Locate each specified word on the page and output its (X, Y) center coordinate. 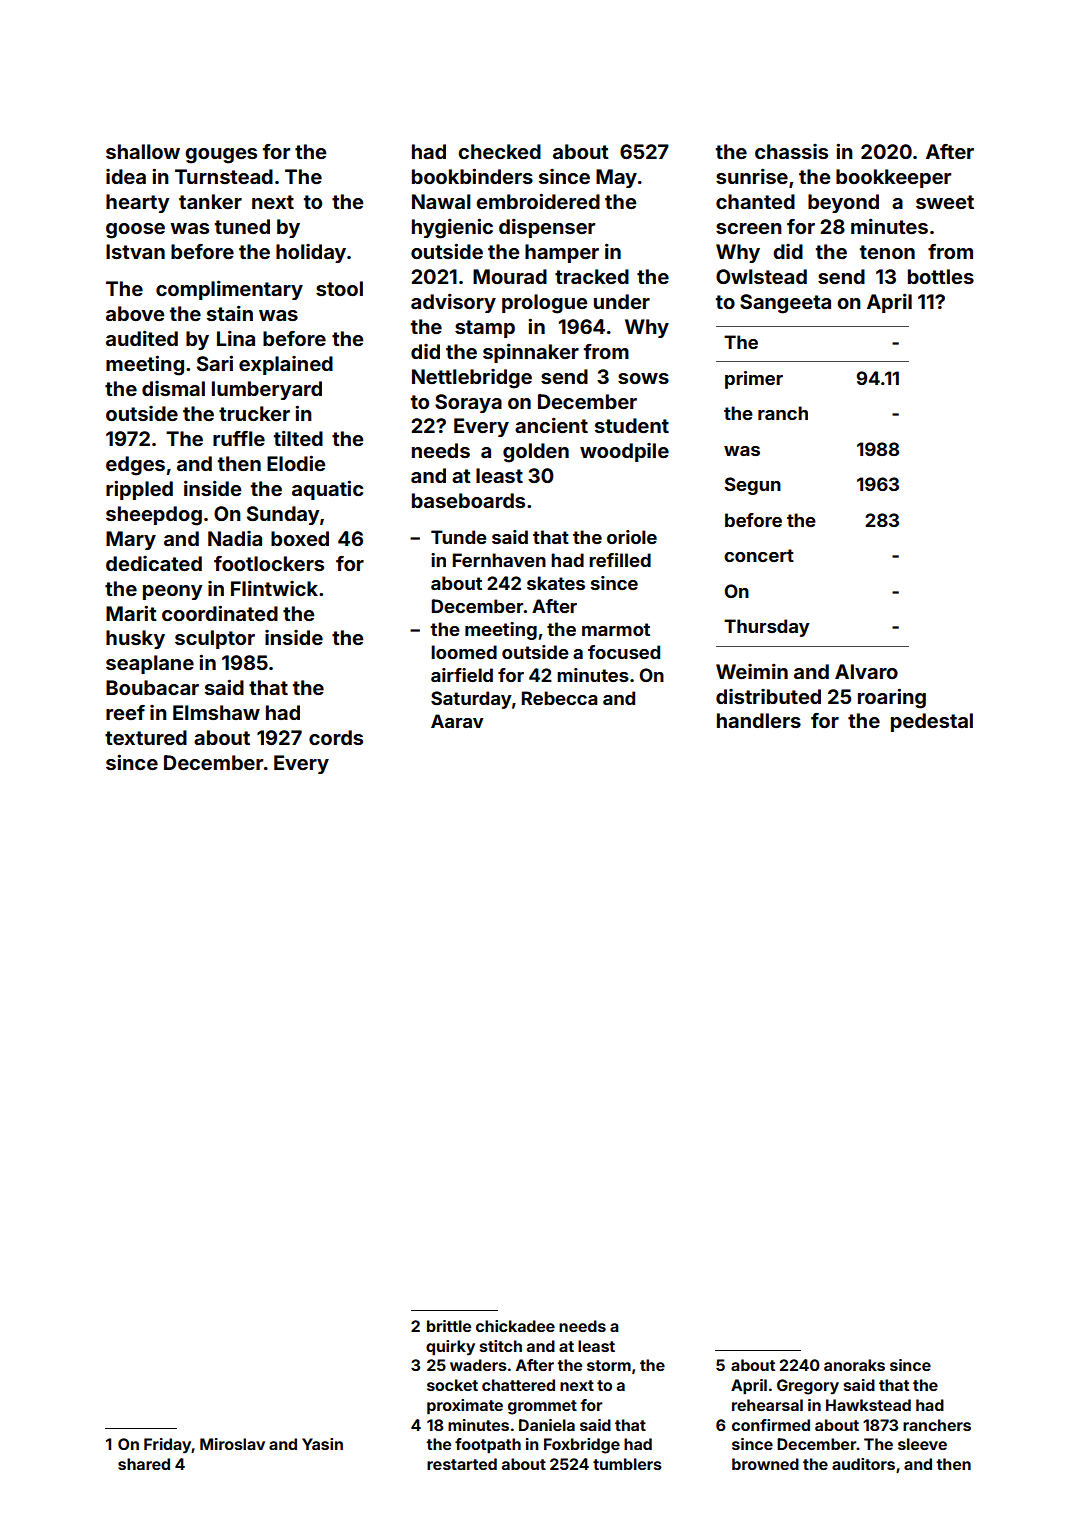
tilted (298, 438)
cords (336, 737)
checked (499, 151)
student (632, 425)
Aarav (457, 721)
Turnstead (224, 176)
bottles (941, 276)
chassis (791, 151)
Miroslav (232, 1444)
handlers (759, 720)
